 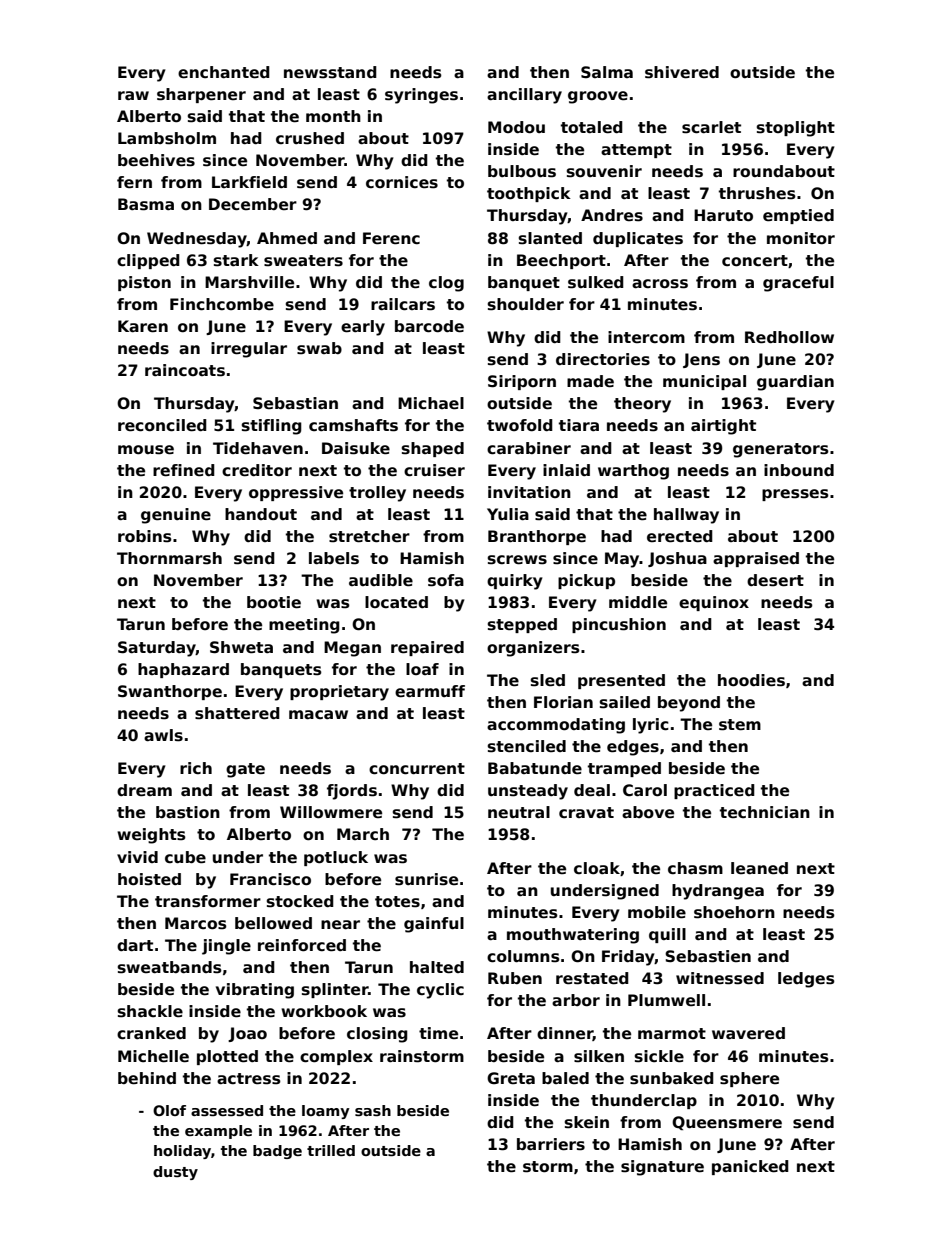 I want to click on skein, so click(x=587, y=1122).
